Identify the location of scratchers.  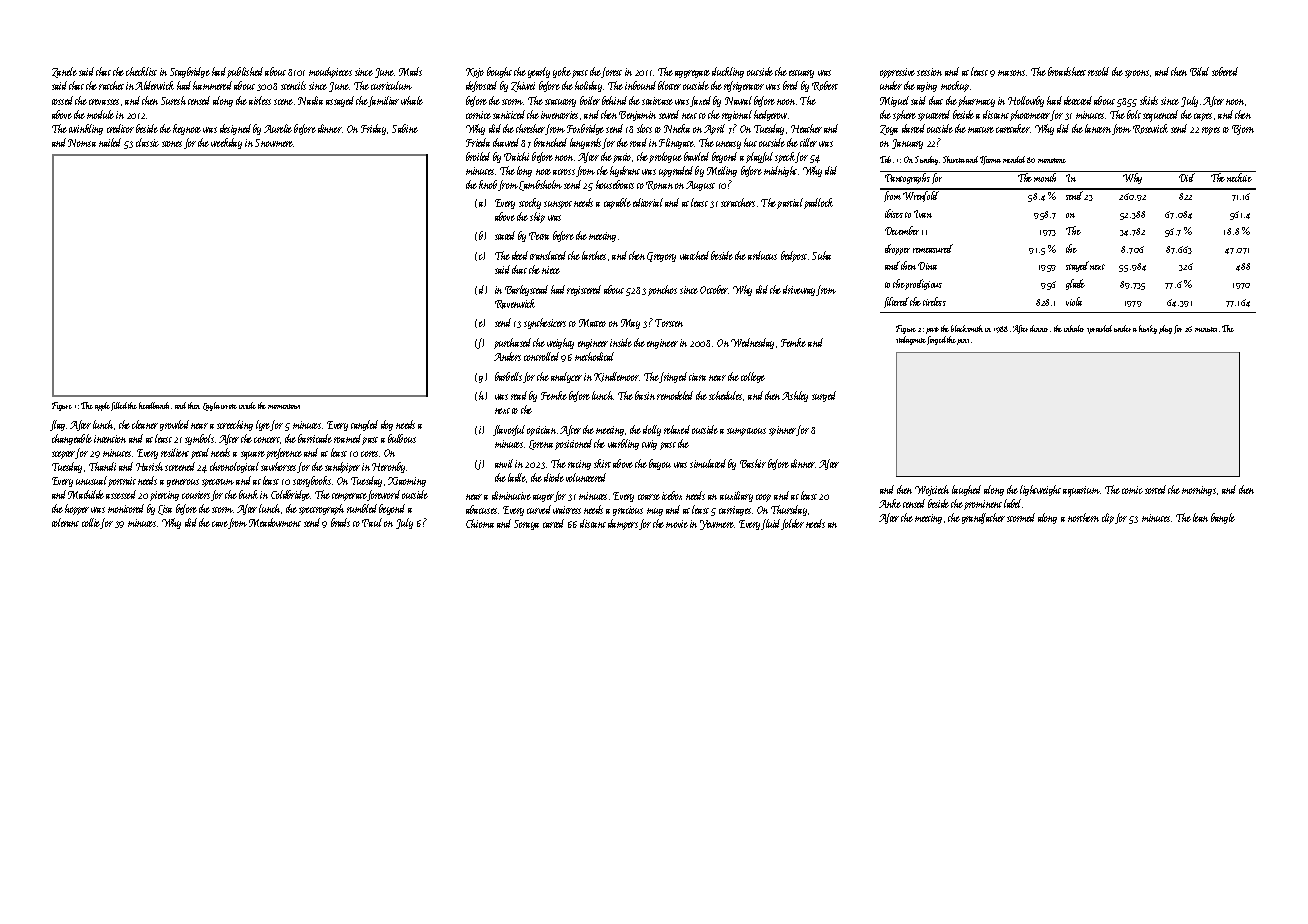
(738, 202).
